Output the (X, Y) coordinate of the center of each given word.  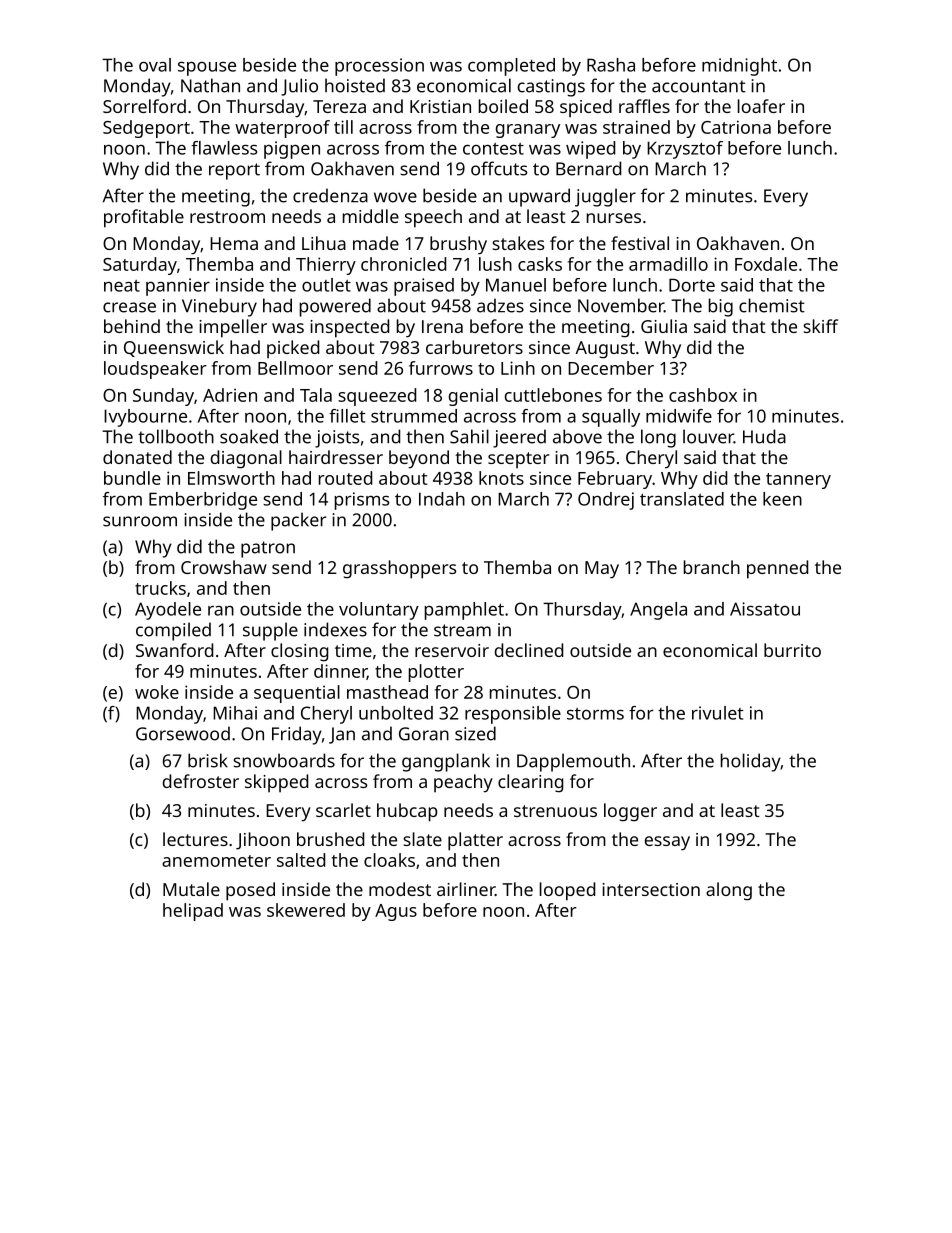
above (577, 436)
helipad (193, 912)
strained (636, 127)
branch (712, 567)
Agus (396, 912)
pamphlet (464, 611)
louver (708, 436)
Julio (299, 87)
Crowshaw (224, 567)
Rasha (611, 65)
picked (293, 349)
